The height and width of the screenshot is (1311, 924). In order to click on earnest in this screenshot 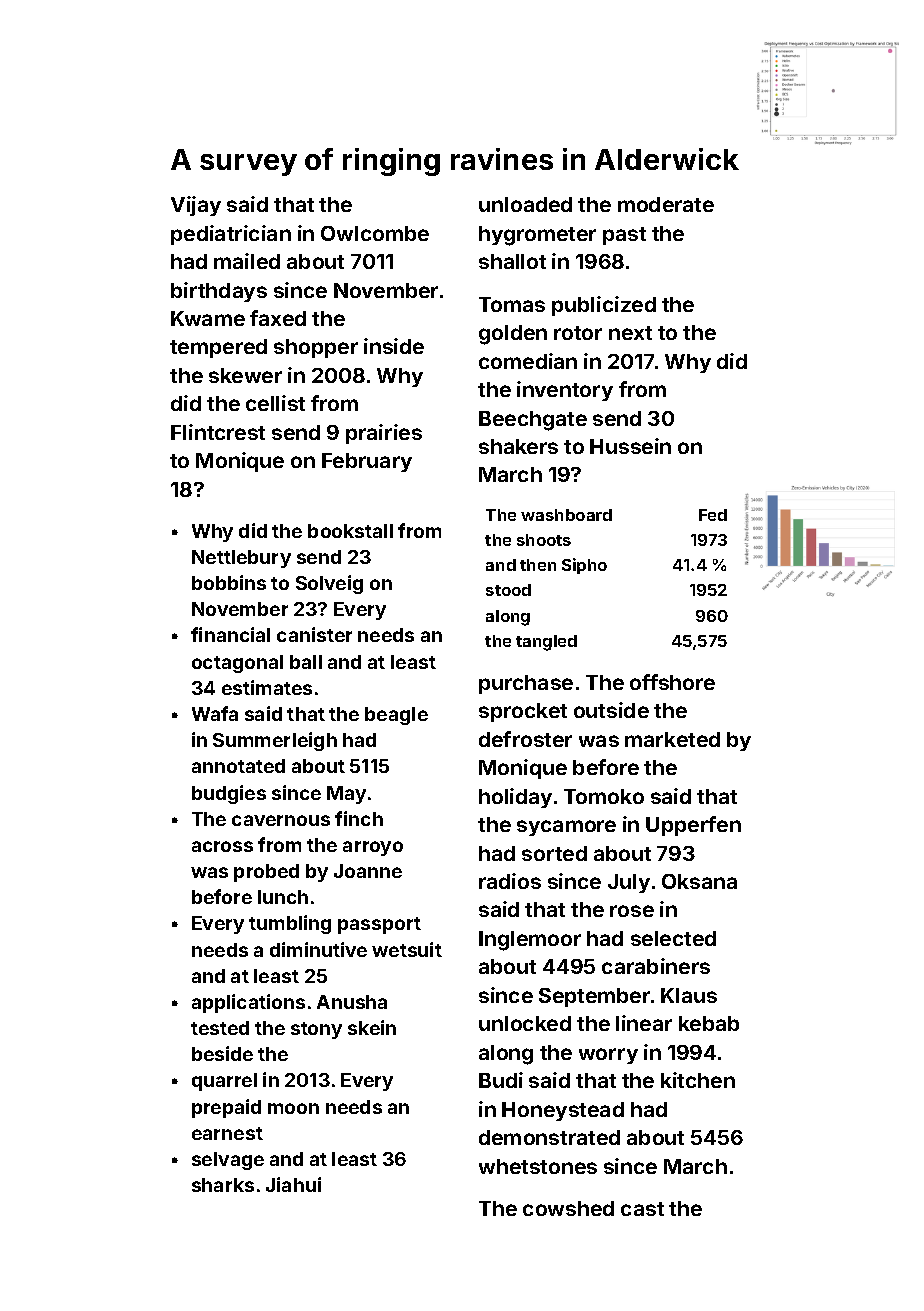, I will do `click(227, 1133)`.
